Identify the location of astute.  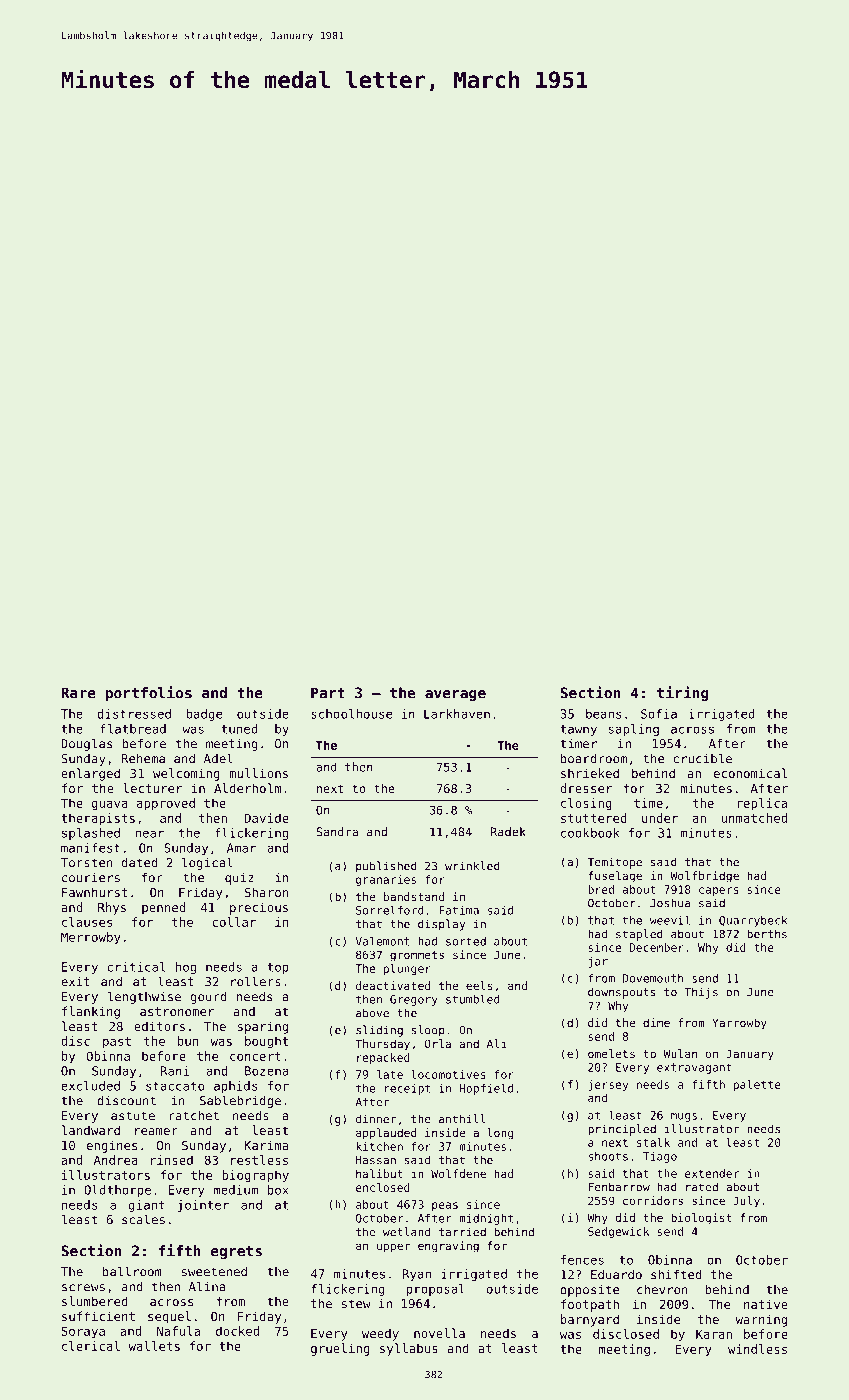
(133, 1116).
